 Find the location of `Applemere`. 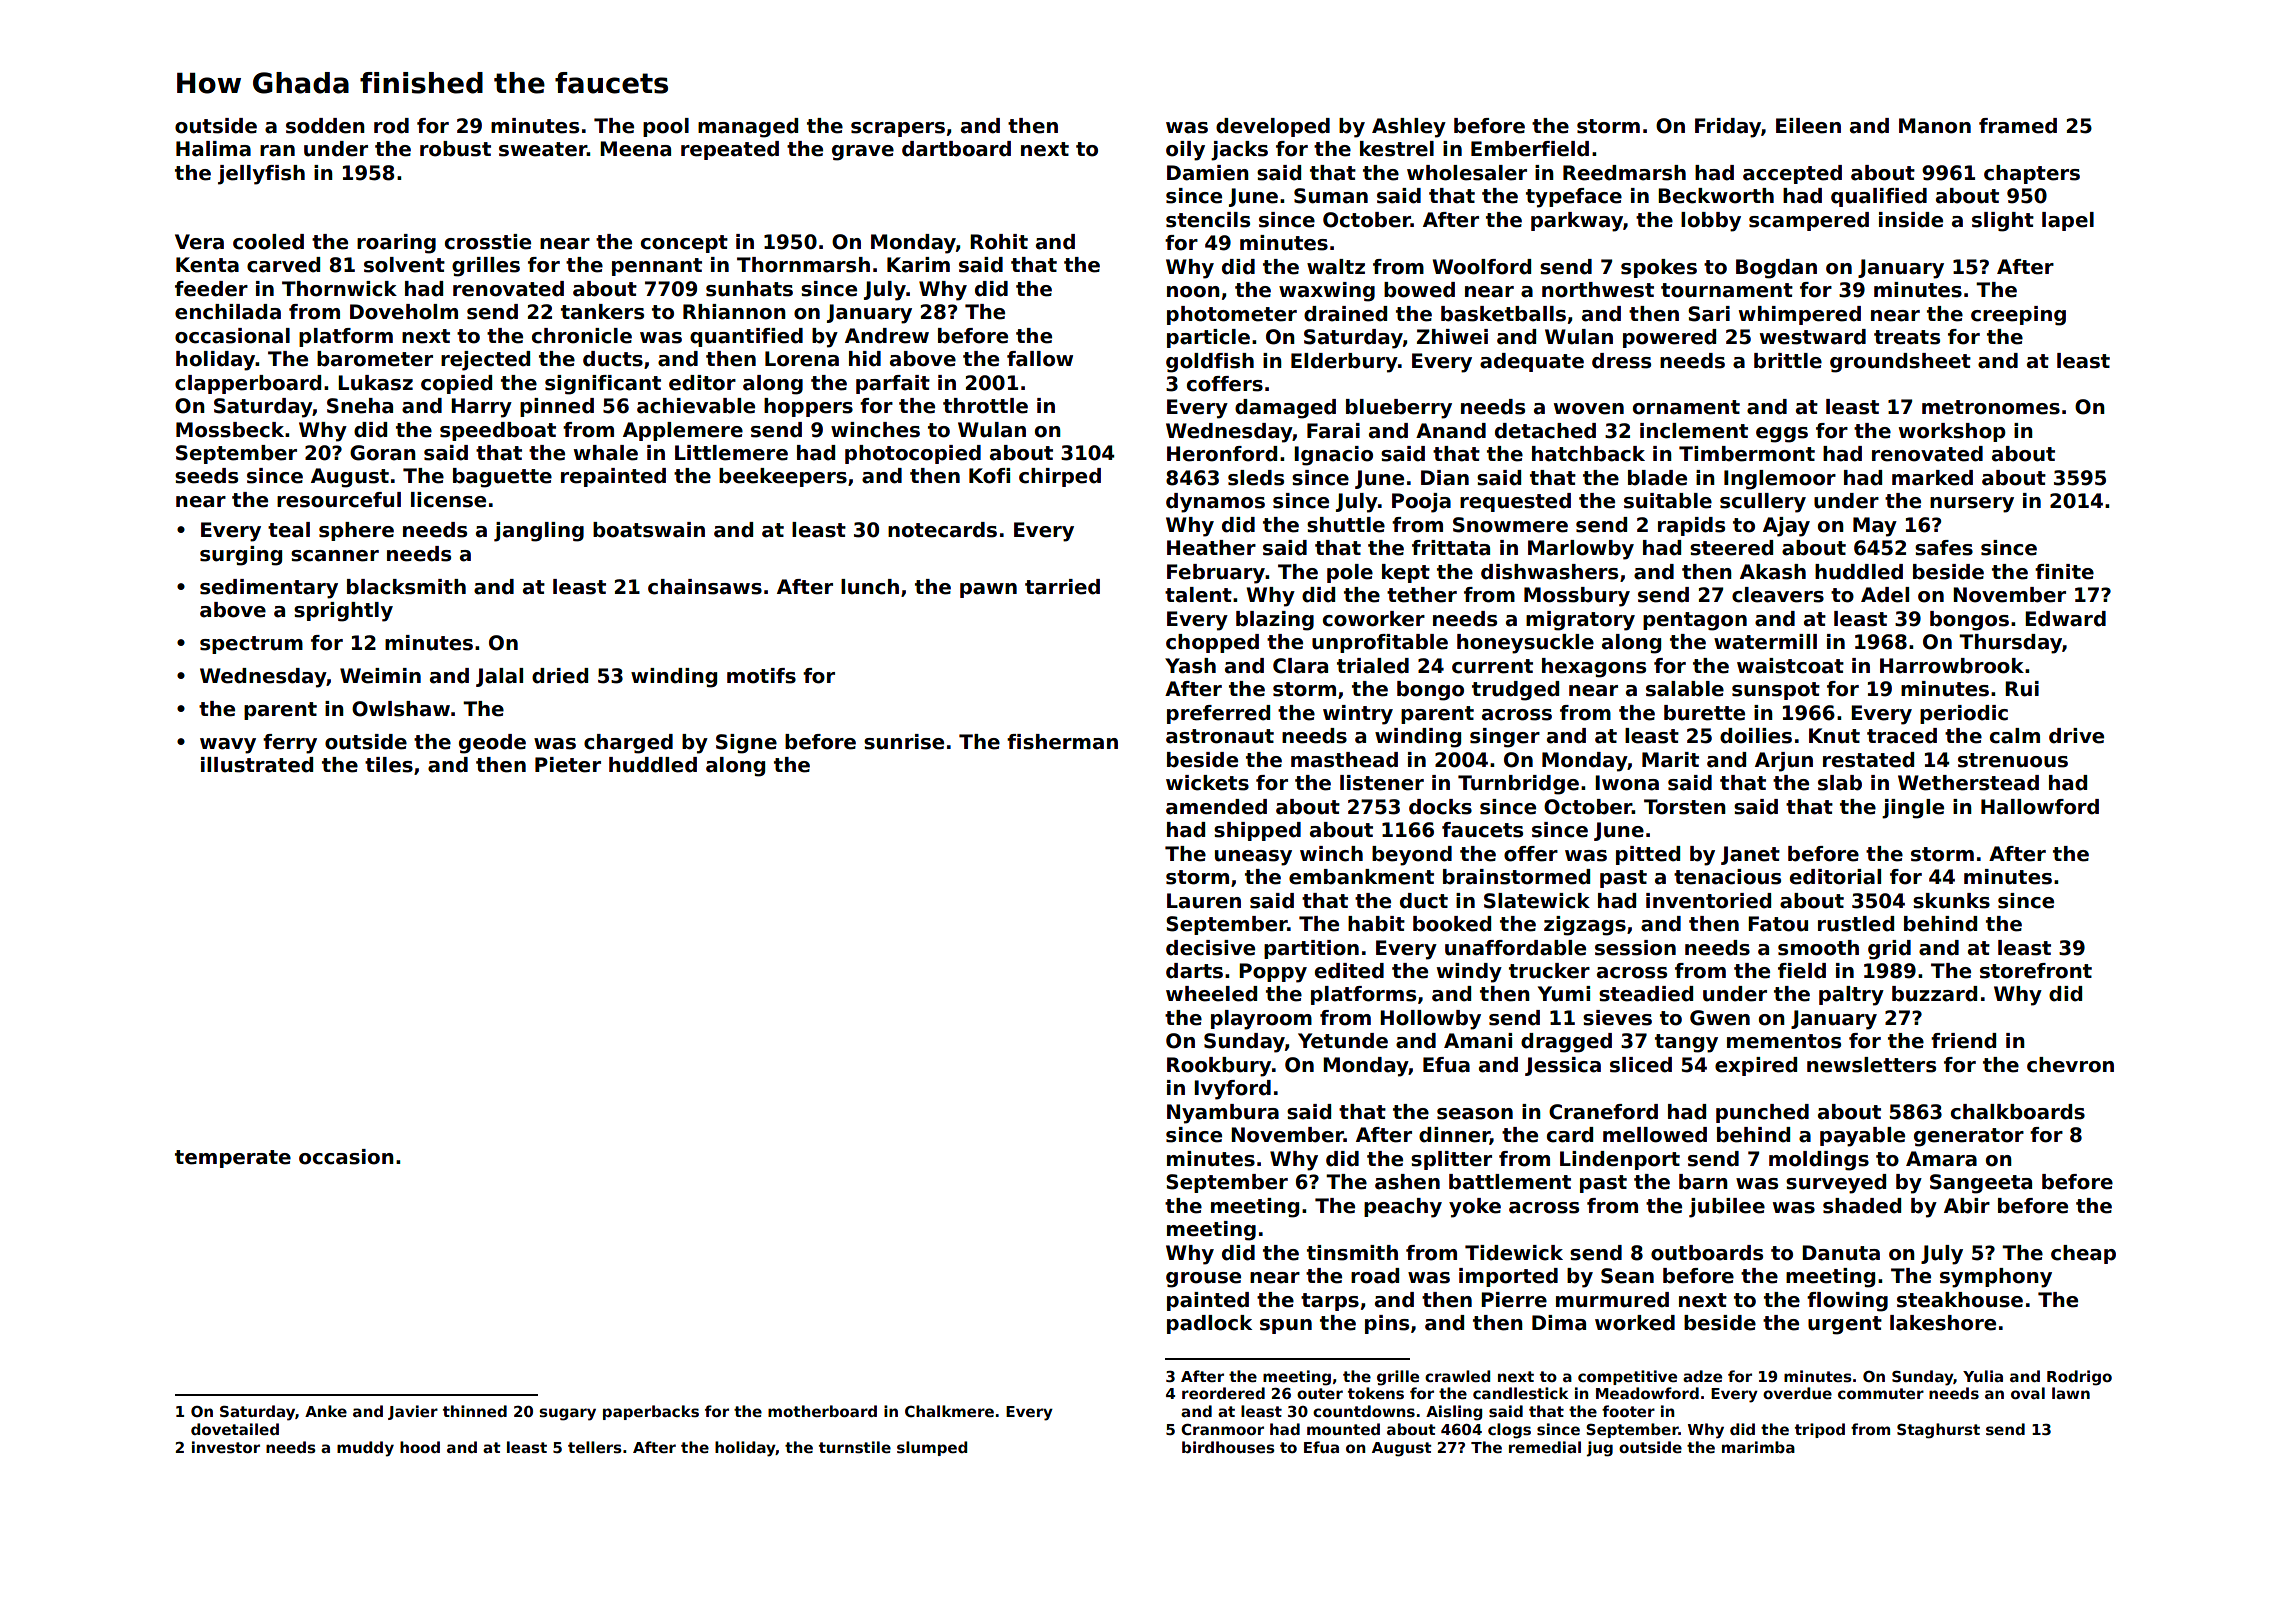

Applemere is located at coordinates (683, 431).
